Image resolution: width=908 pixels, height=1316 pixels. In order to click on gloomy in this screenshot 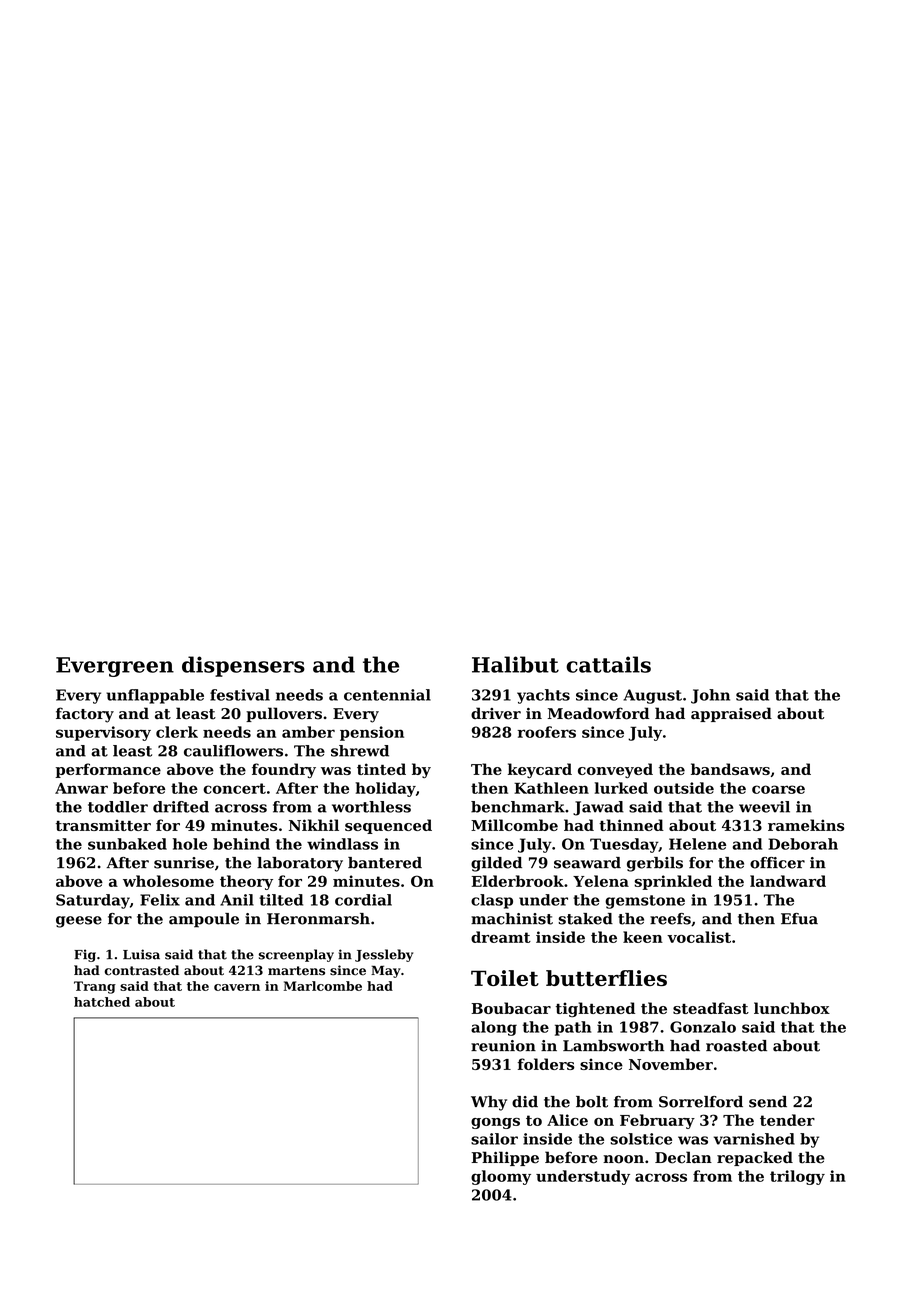, I will do `click(501, 1177)`.
